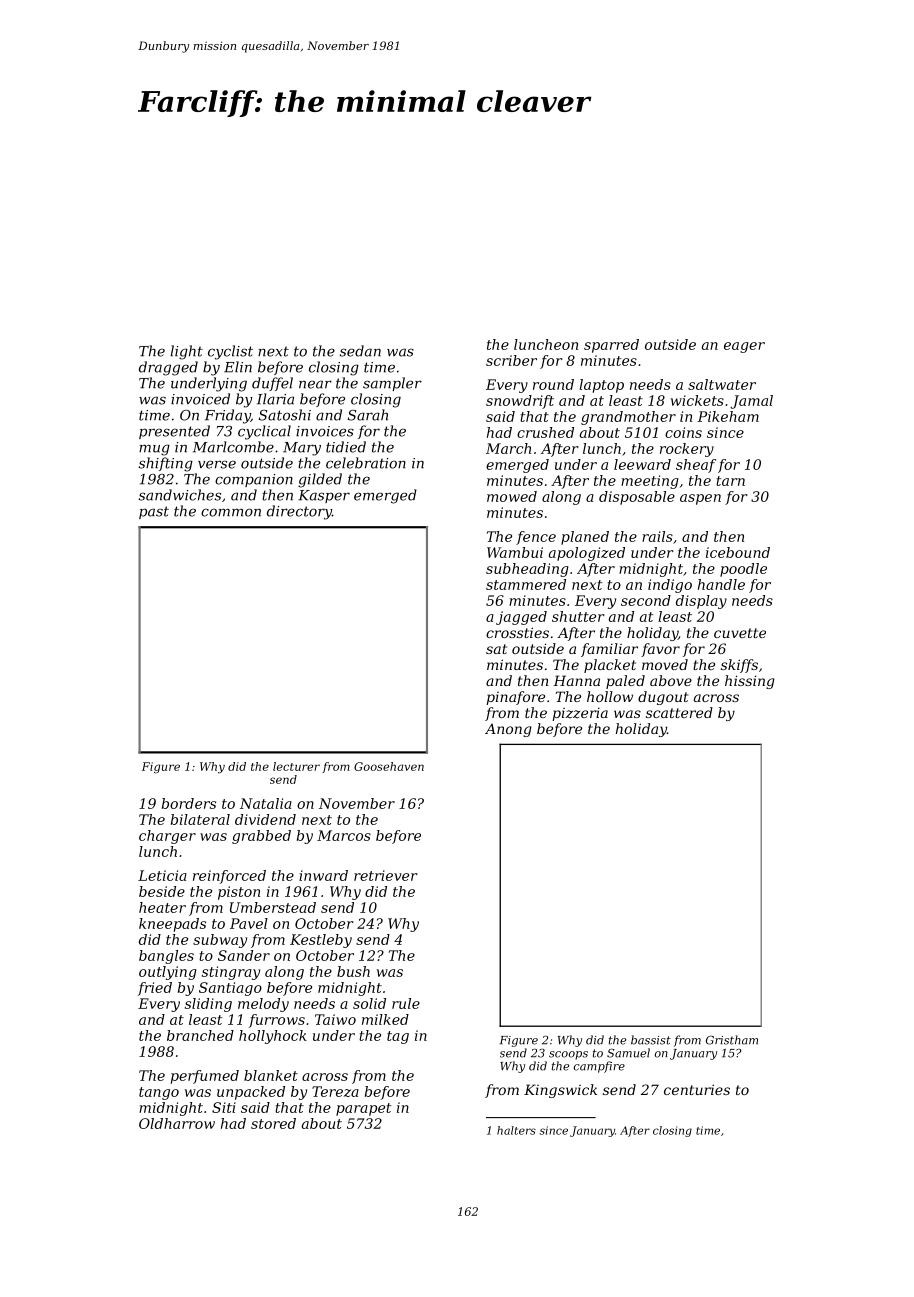  What do you see at coordinates (568, 1055) in the page?
I see `scoops` at bounding box center [568, 1055].
